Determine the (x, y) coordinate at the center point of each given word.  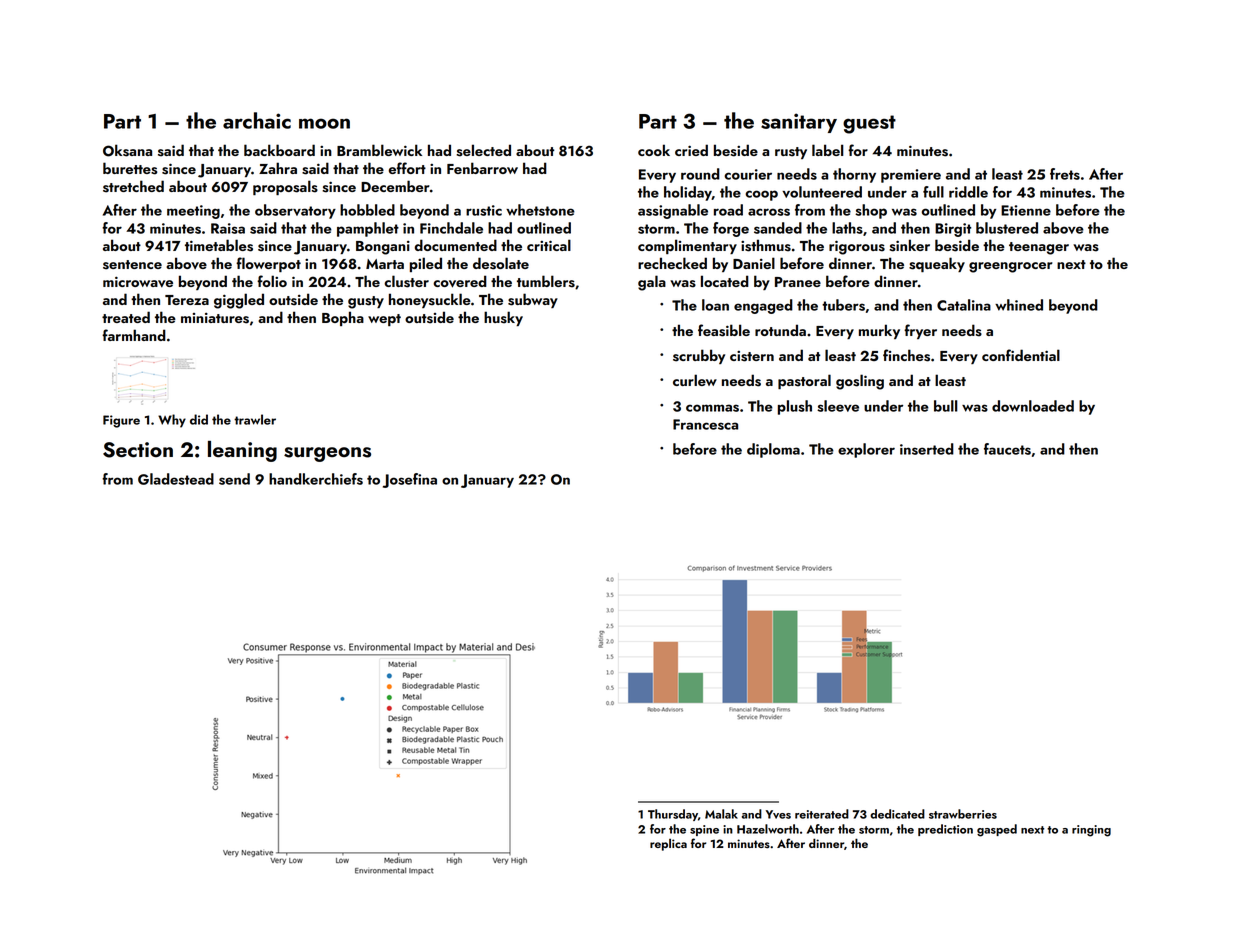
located (725, 281)
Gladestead (176, 479)
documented (456, 245)
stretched (133, 186)
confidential (1021, 355)
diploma (773, 450)
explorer (866, 450)
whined (1019, 305)
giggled (239, 301)
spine (704, 830)
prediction (945, 830)
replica (668, 845)
